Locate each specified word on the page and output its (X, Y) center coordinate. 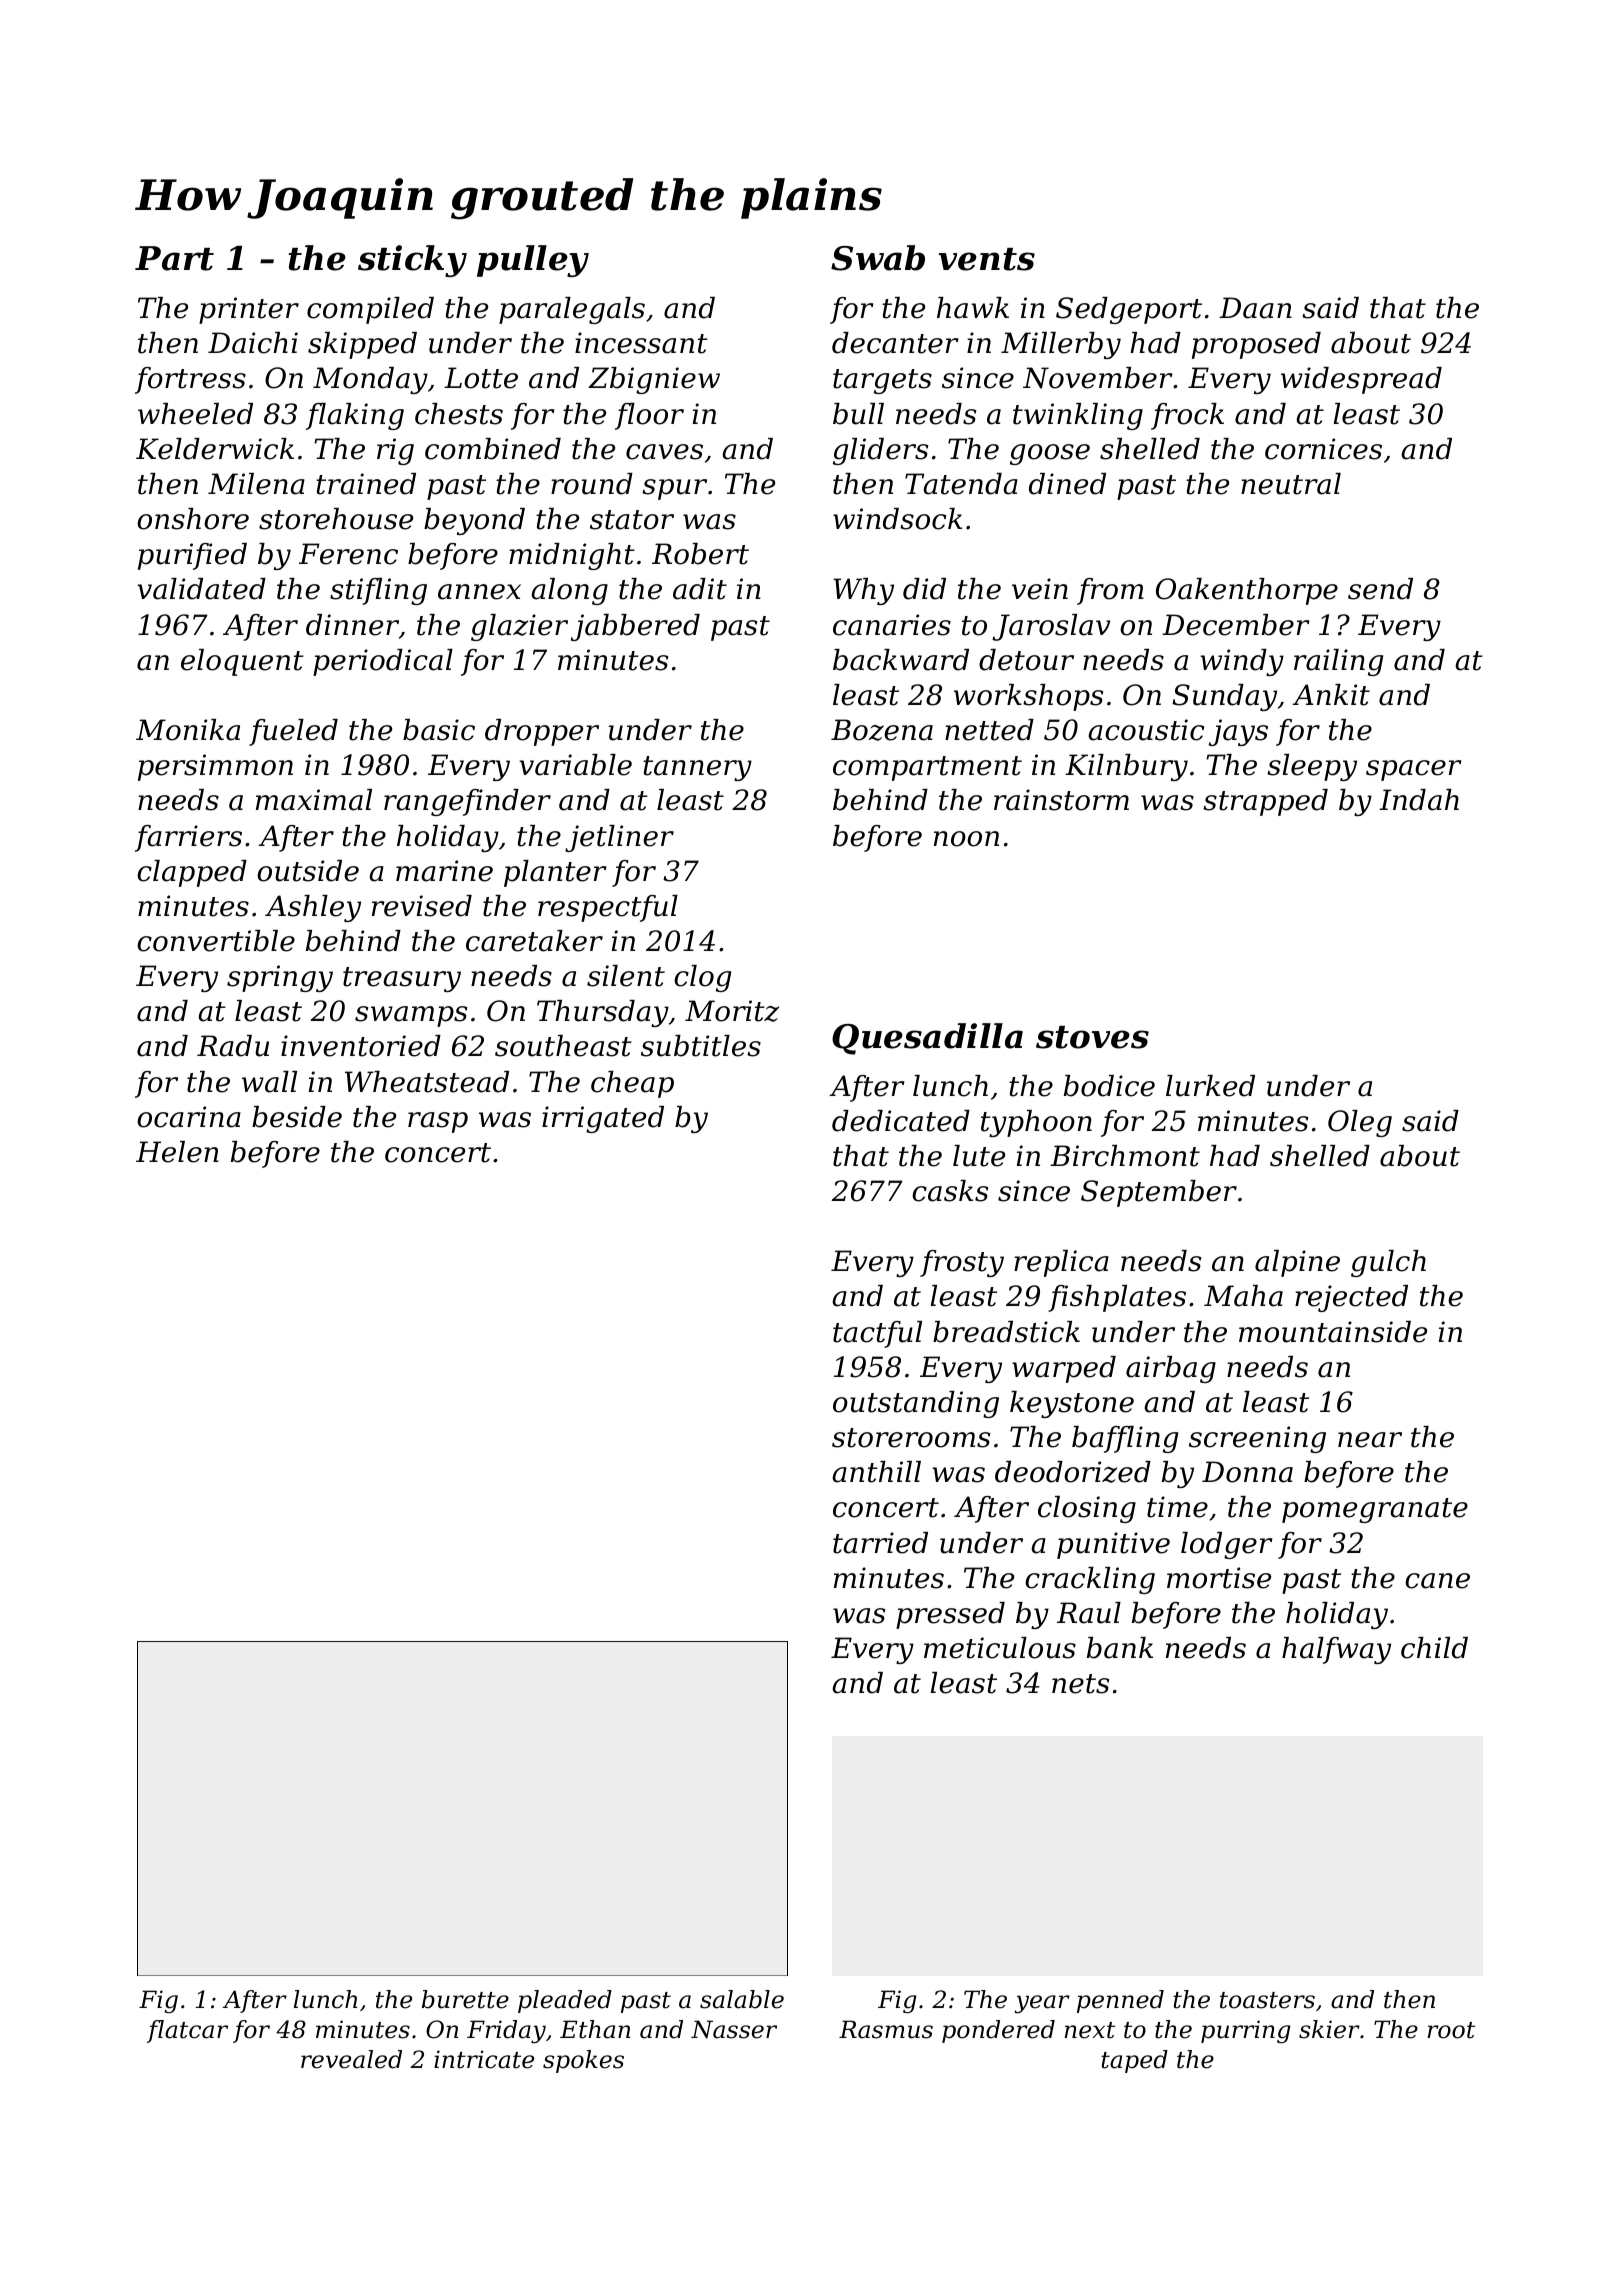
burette (465, 1999)
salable (742, 1999)
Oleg (1360, 1123)
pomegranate (1375, 1510)
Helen (177, 1152)
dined (1067, 484)
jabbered (635, 627)
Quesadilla (927, 1039)
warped (1064, 1369)
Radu (233, 1046)
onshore (193, 519)
